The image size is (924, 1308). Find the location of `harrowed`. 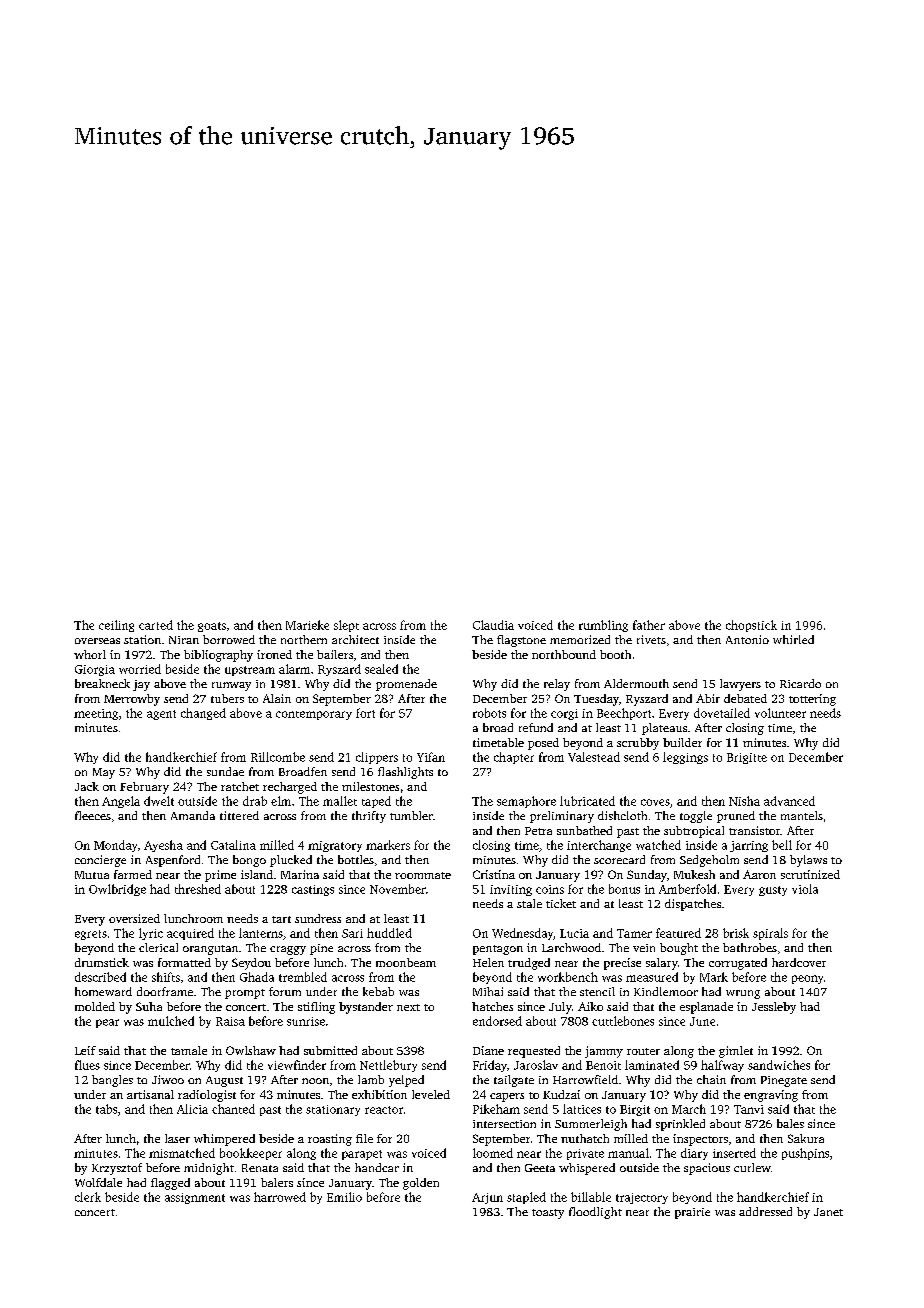

harrowed is located at coordinates (280, 1197).
